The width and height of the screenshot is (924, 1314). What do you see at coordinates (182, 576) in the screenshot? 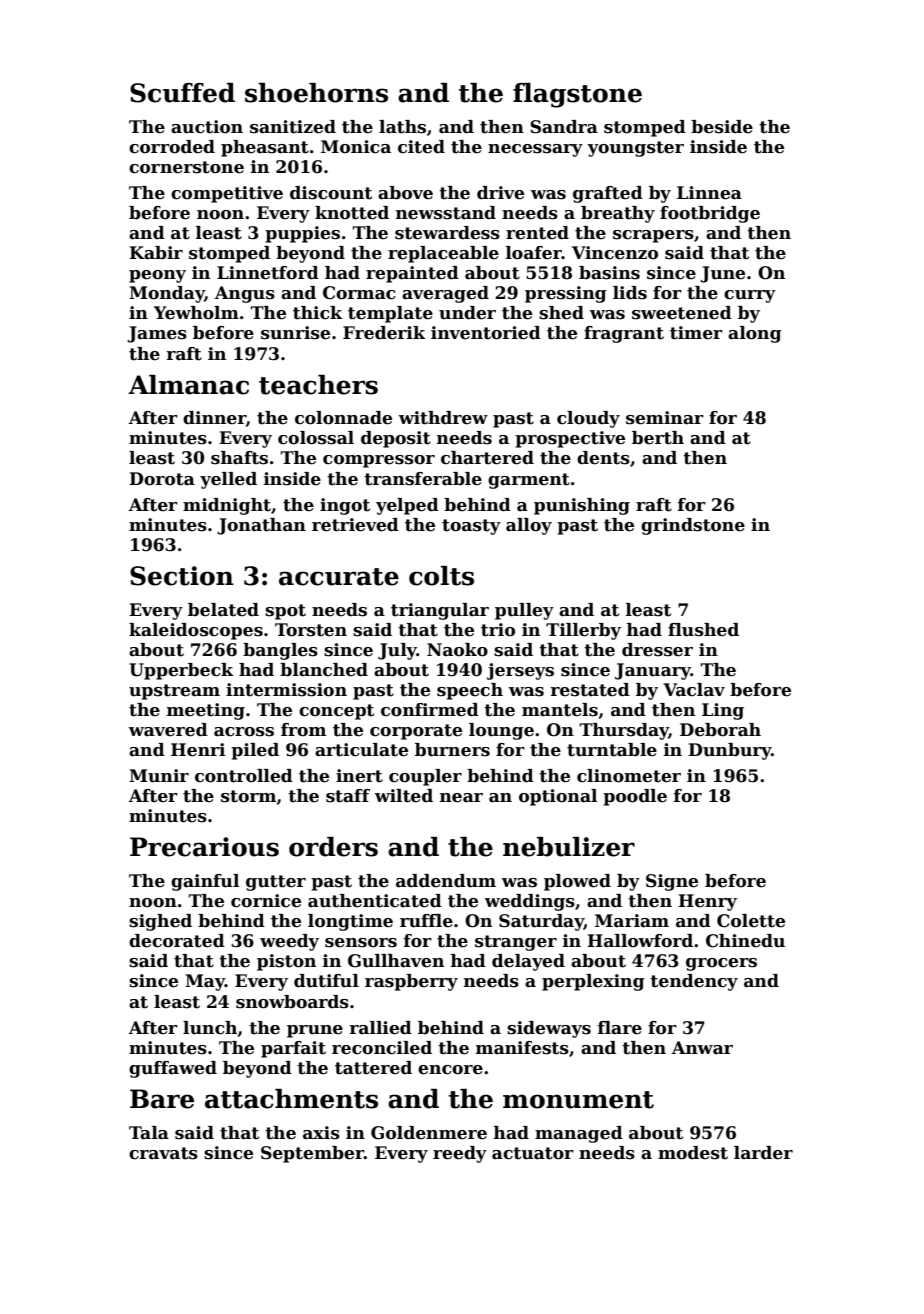
I see `Section` at bounding box center [182, 576].
